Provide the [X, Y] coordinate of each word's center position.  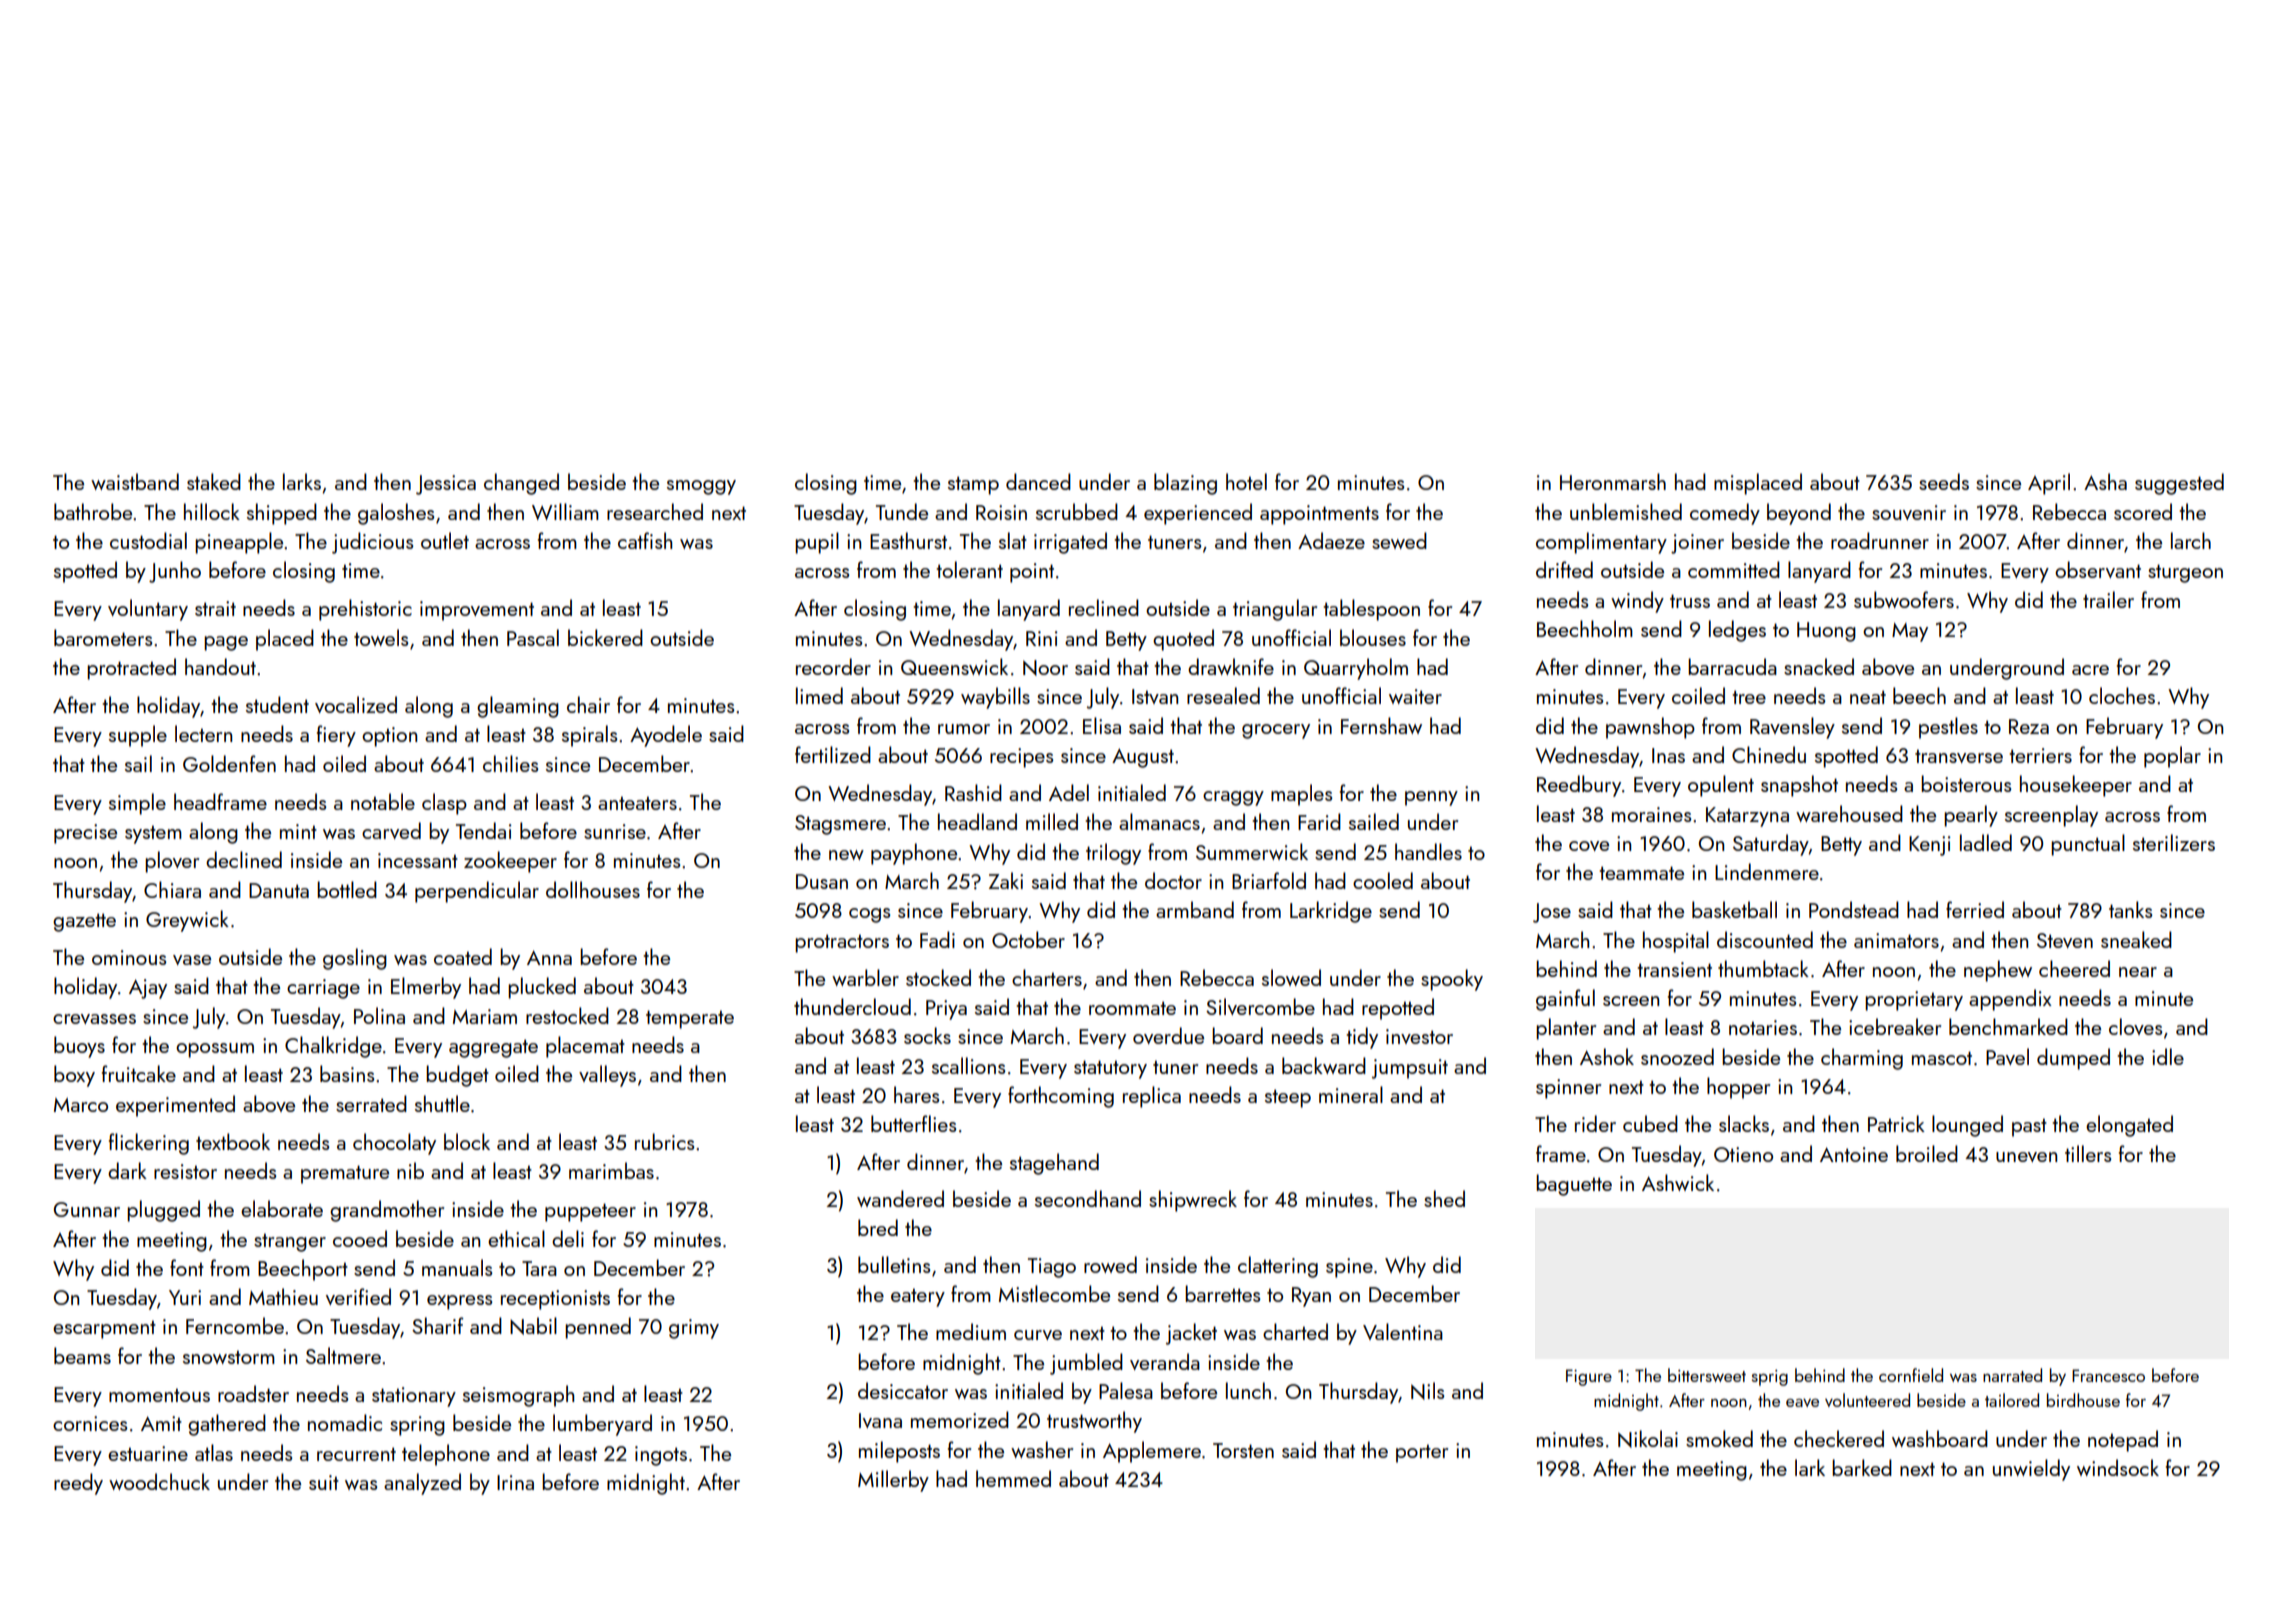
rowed [1110, 1264]
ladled [1986, 842]
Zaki [1006, 880]
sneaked [2136, 939]
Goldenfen [229, 763]
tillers [2088, 1153]
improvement [477, 611]
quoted [1183, 640]
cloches [2122, 695]
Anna [549, 957]
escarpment [104, 1329]
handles [1428, 851]
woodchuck [159, 1481]
